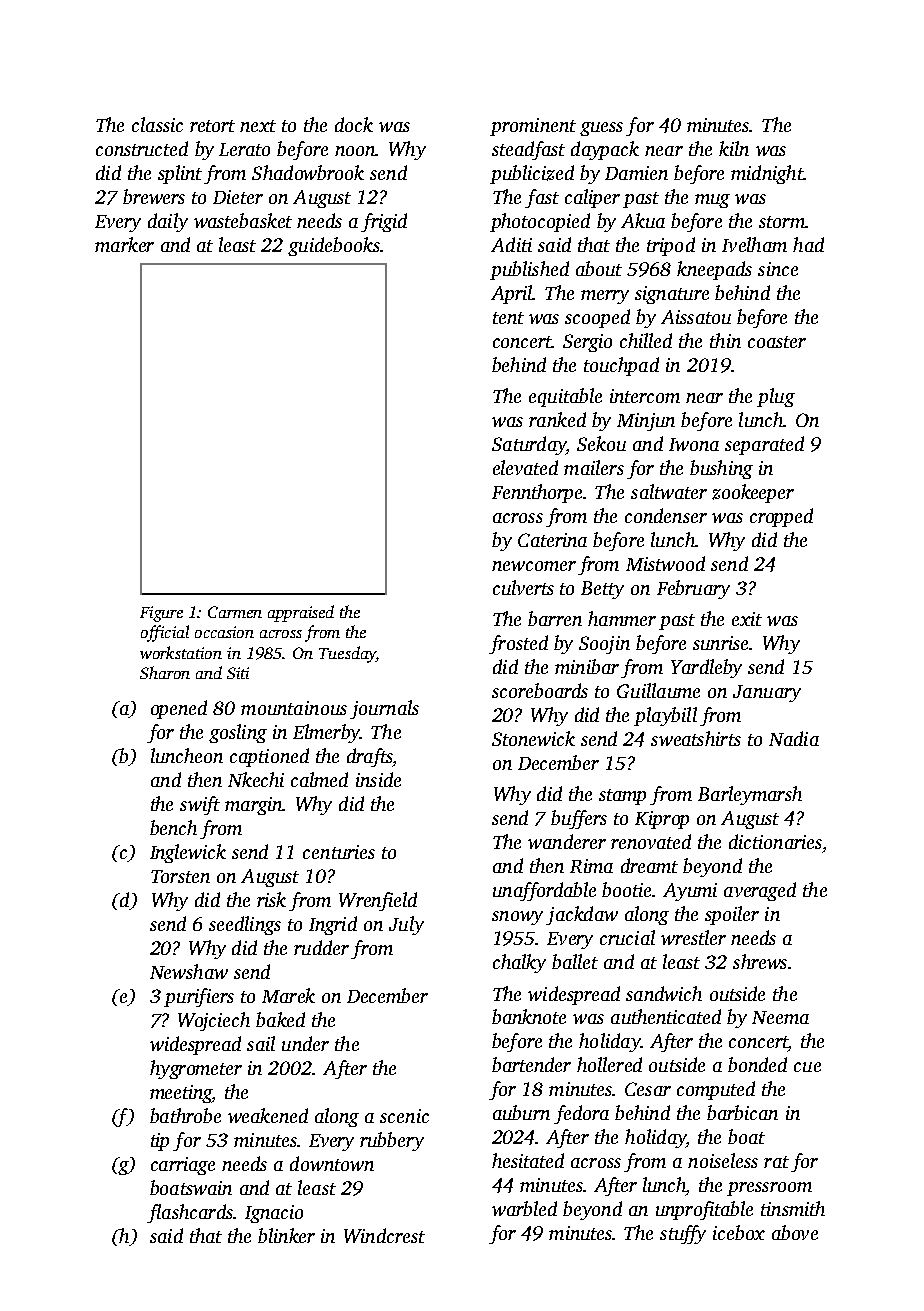 This page has width=924, height=1311. What do you see at coordinates (767, 693) in the page?
I see `January` at bounding box center [767, 693].
